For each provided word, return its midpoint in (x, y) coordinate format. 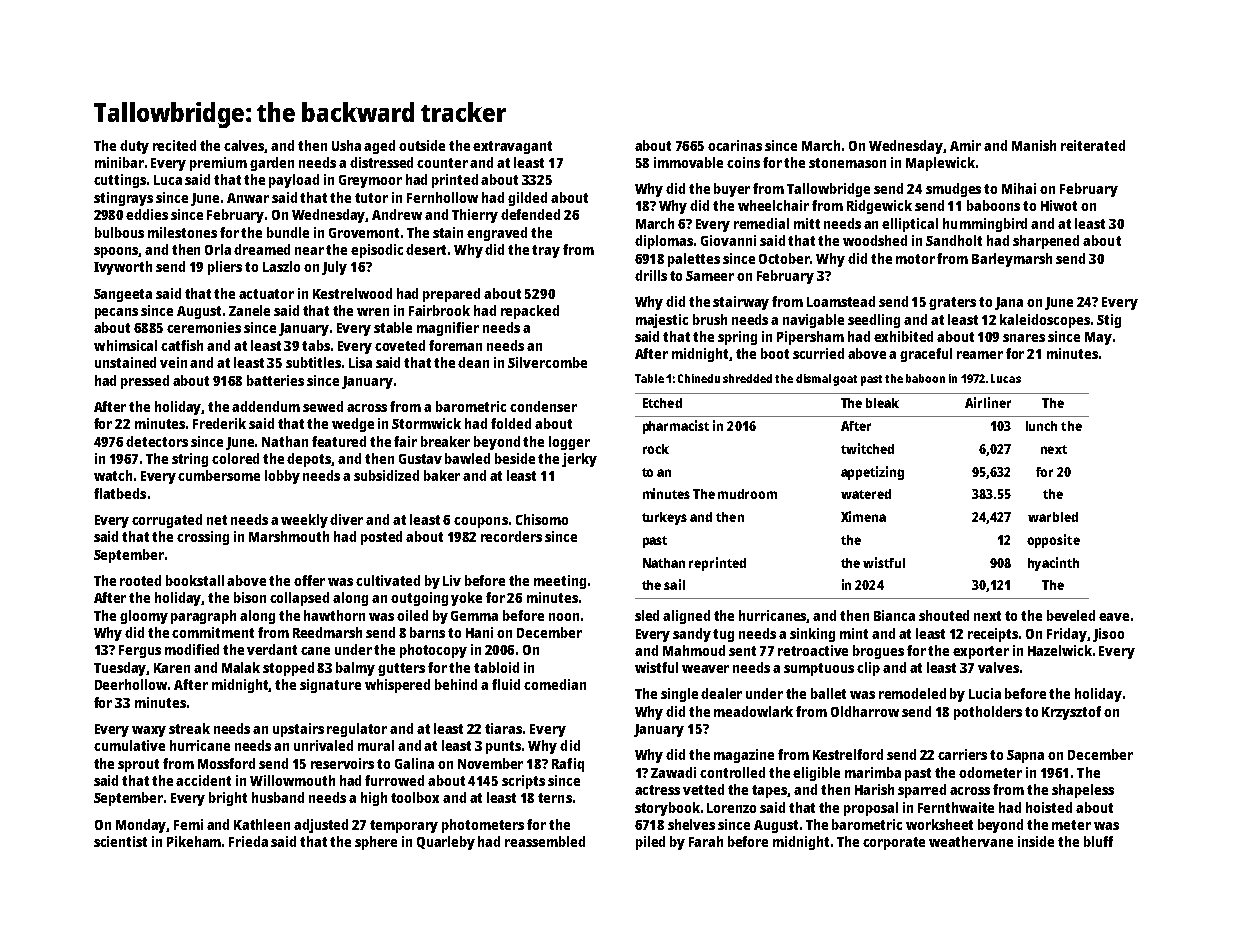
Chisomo (542, 519)
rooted (140, 580)
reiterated (1093, 145)
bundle (288, 232)
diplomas (664, 242)
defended (530, 214)
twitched (867, 448)
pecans (116, 313)
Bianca (894, 615)
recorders (511, 536)
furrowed (394, 780)
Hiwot (1059, 205)
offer (309, 580)
